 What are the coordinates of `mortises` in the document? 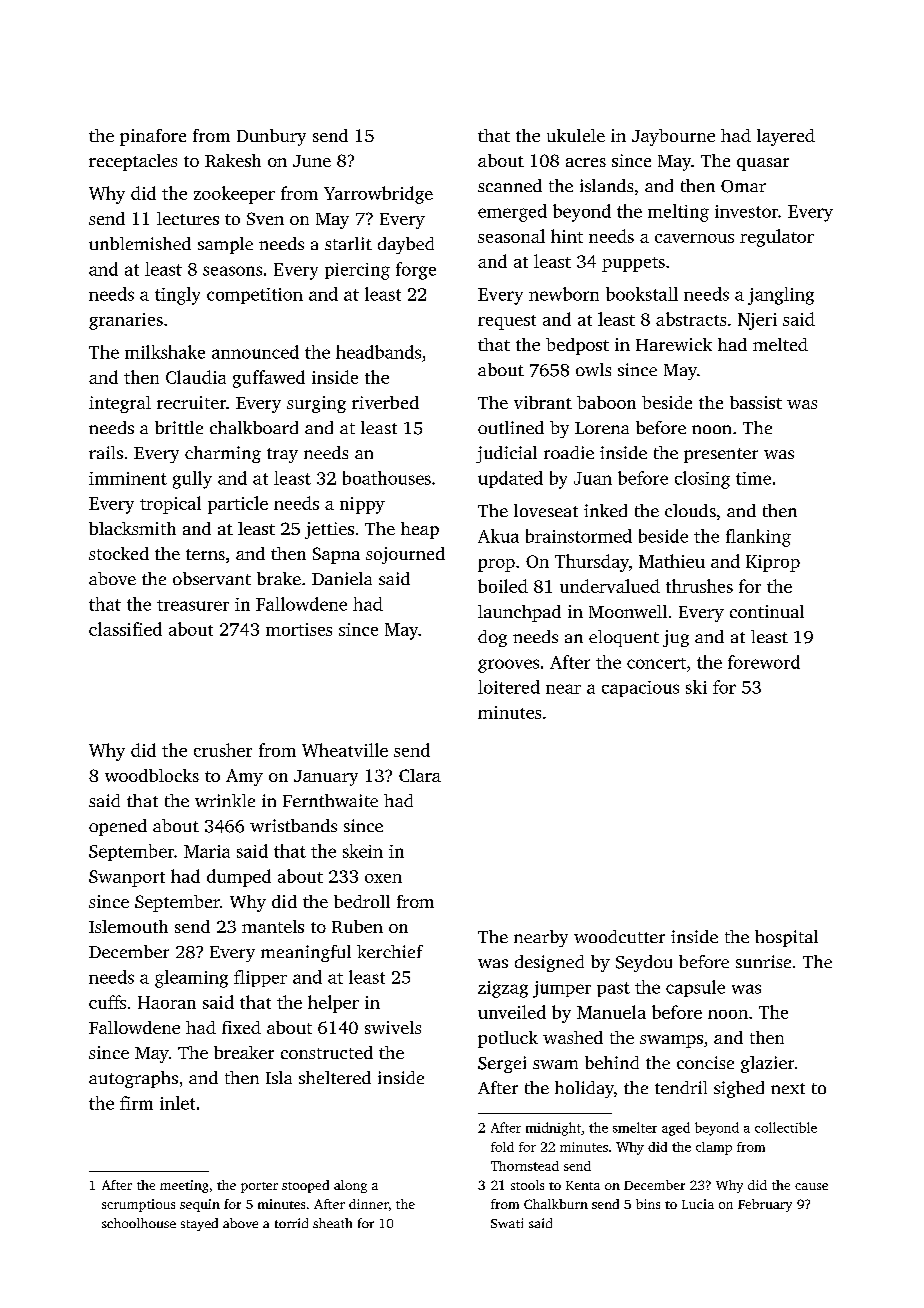 It's located at (299, 629).
